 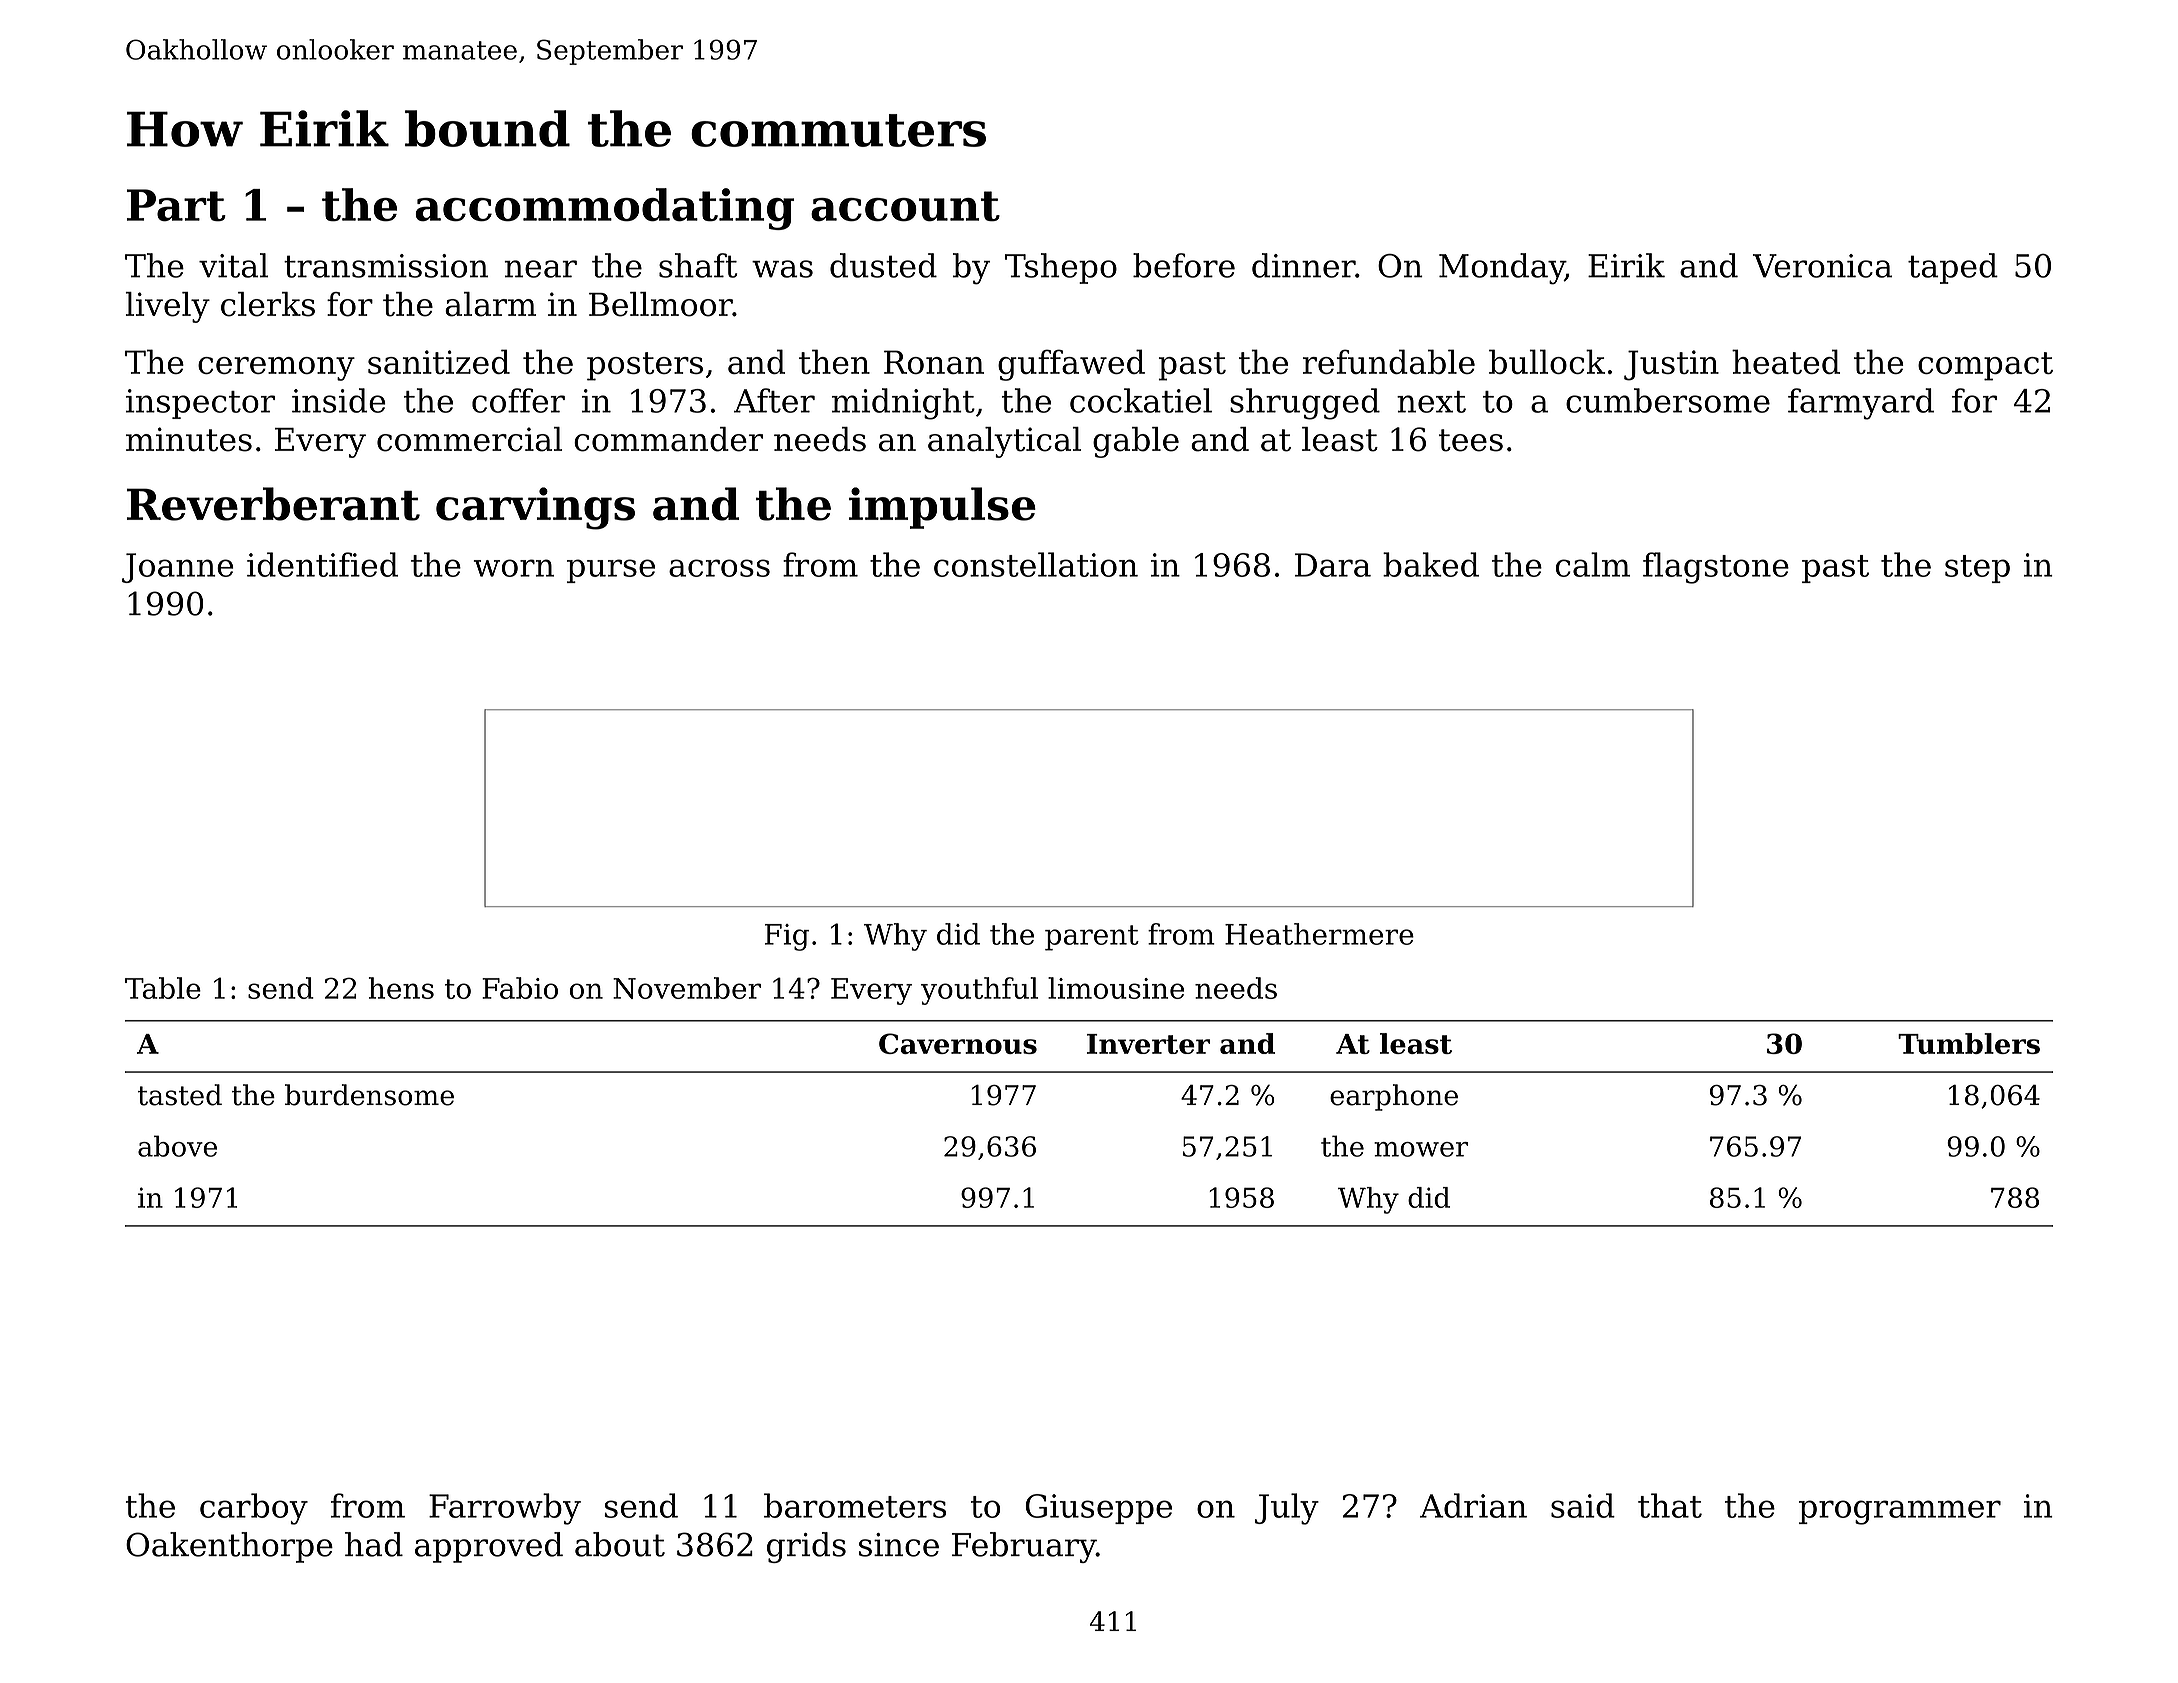 What do you see at coordinates (1319, 934) in the page?
I see `Heathermere` at bounding box center [1319, 934].
